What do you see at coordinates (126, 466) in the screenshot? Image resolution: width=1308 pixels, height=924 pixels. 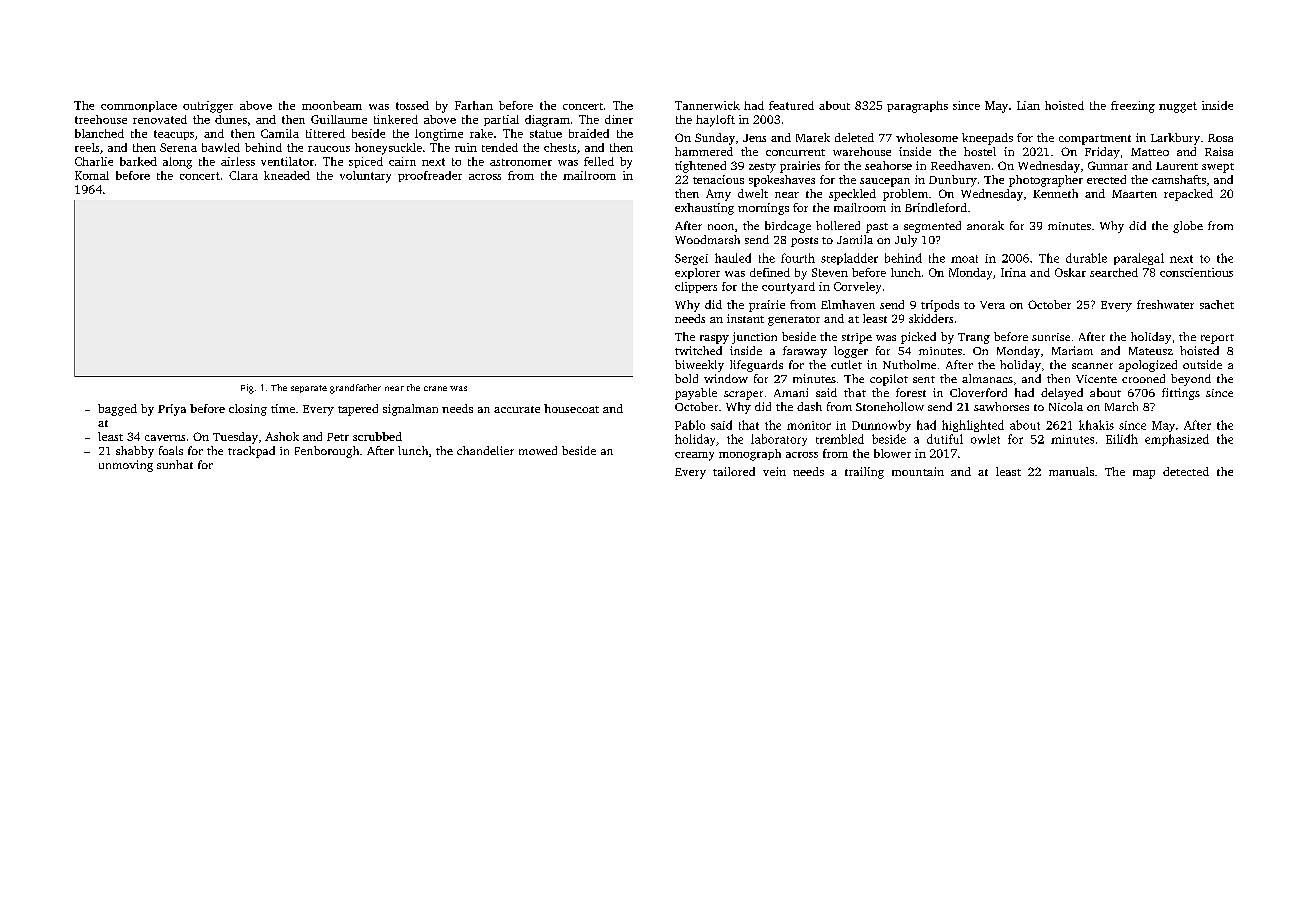 I see `unmoving` at bounding box center [126, 466].
